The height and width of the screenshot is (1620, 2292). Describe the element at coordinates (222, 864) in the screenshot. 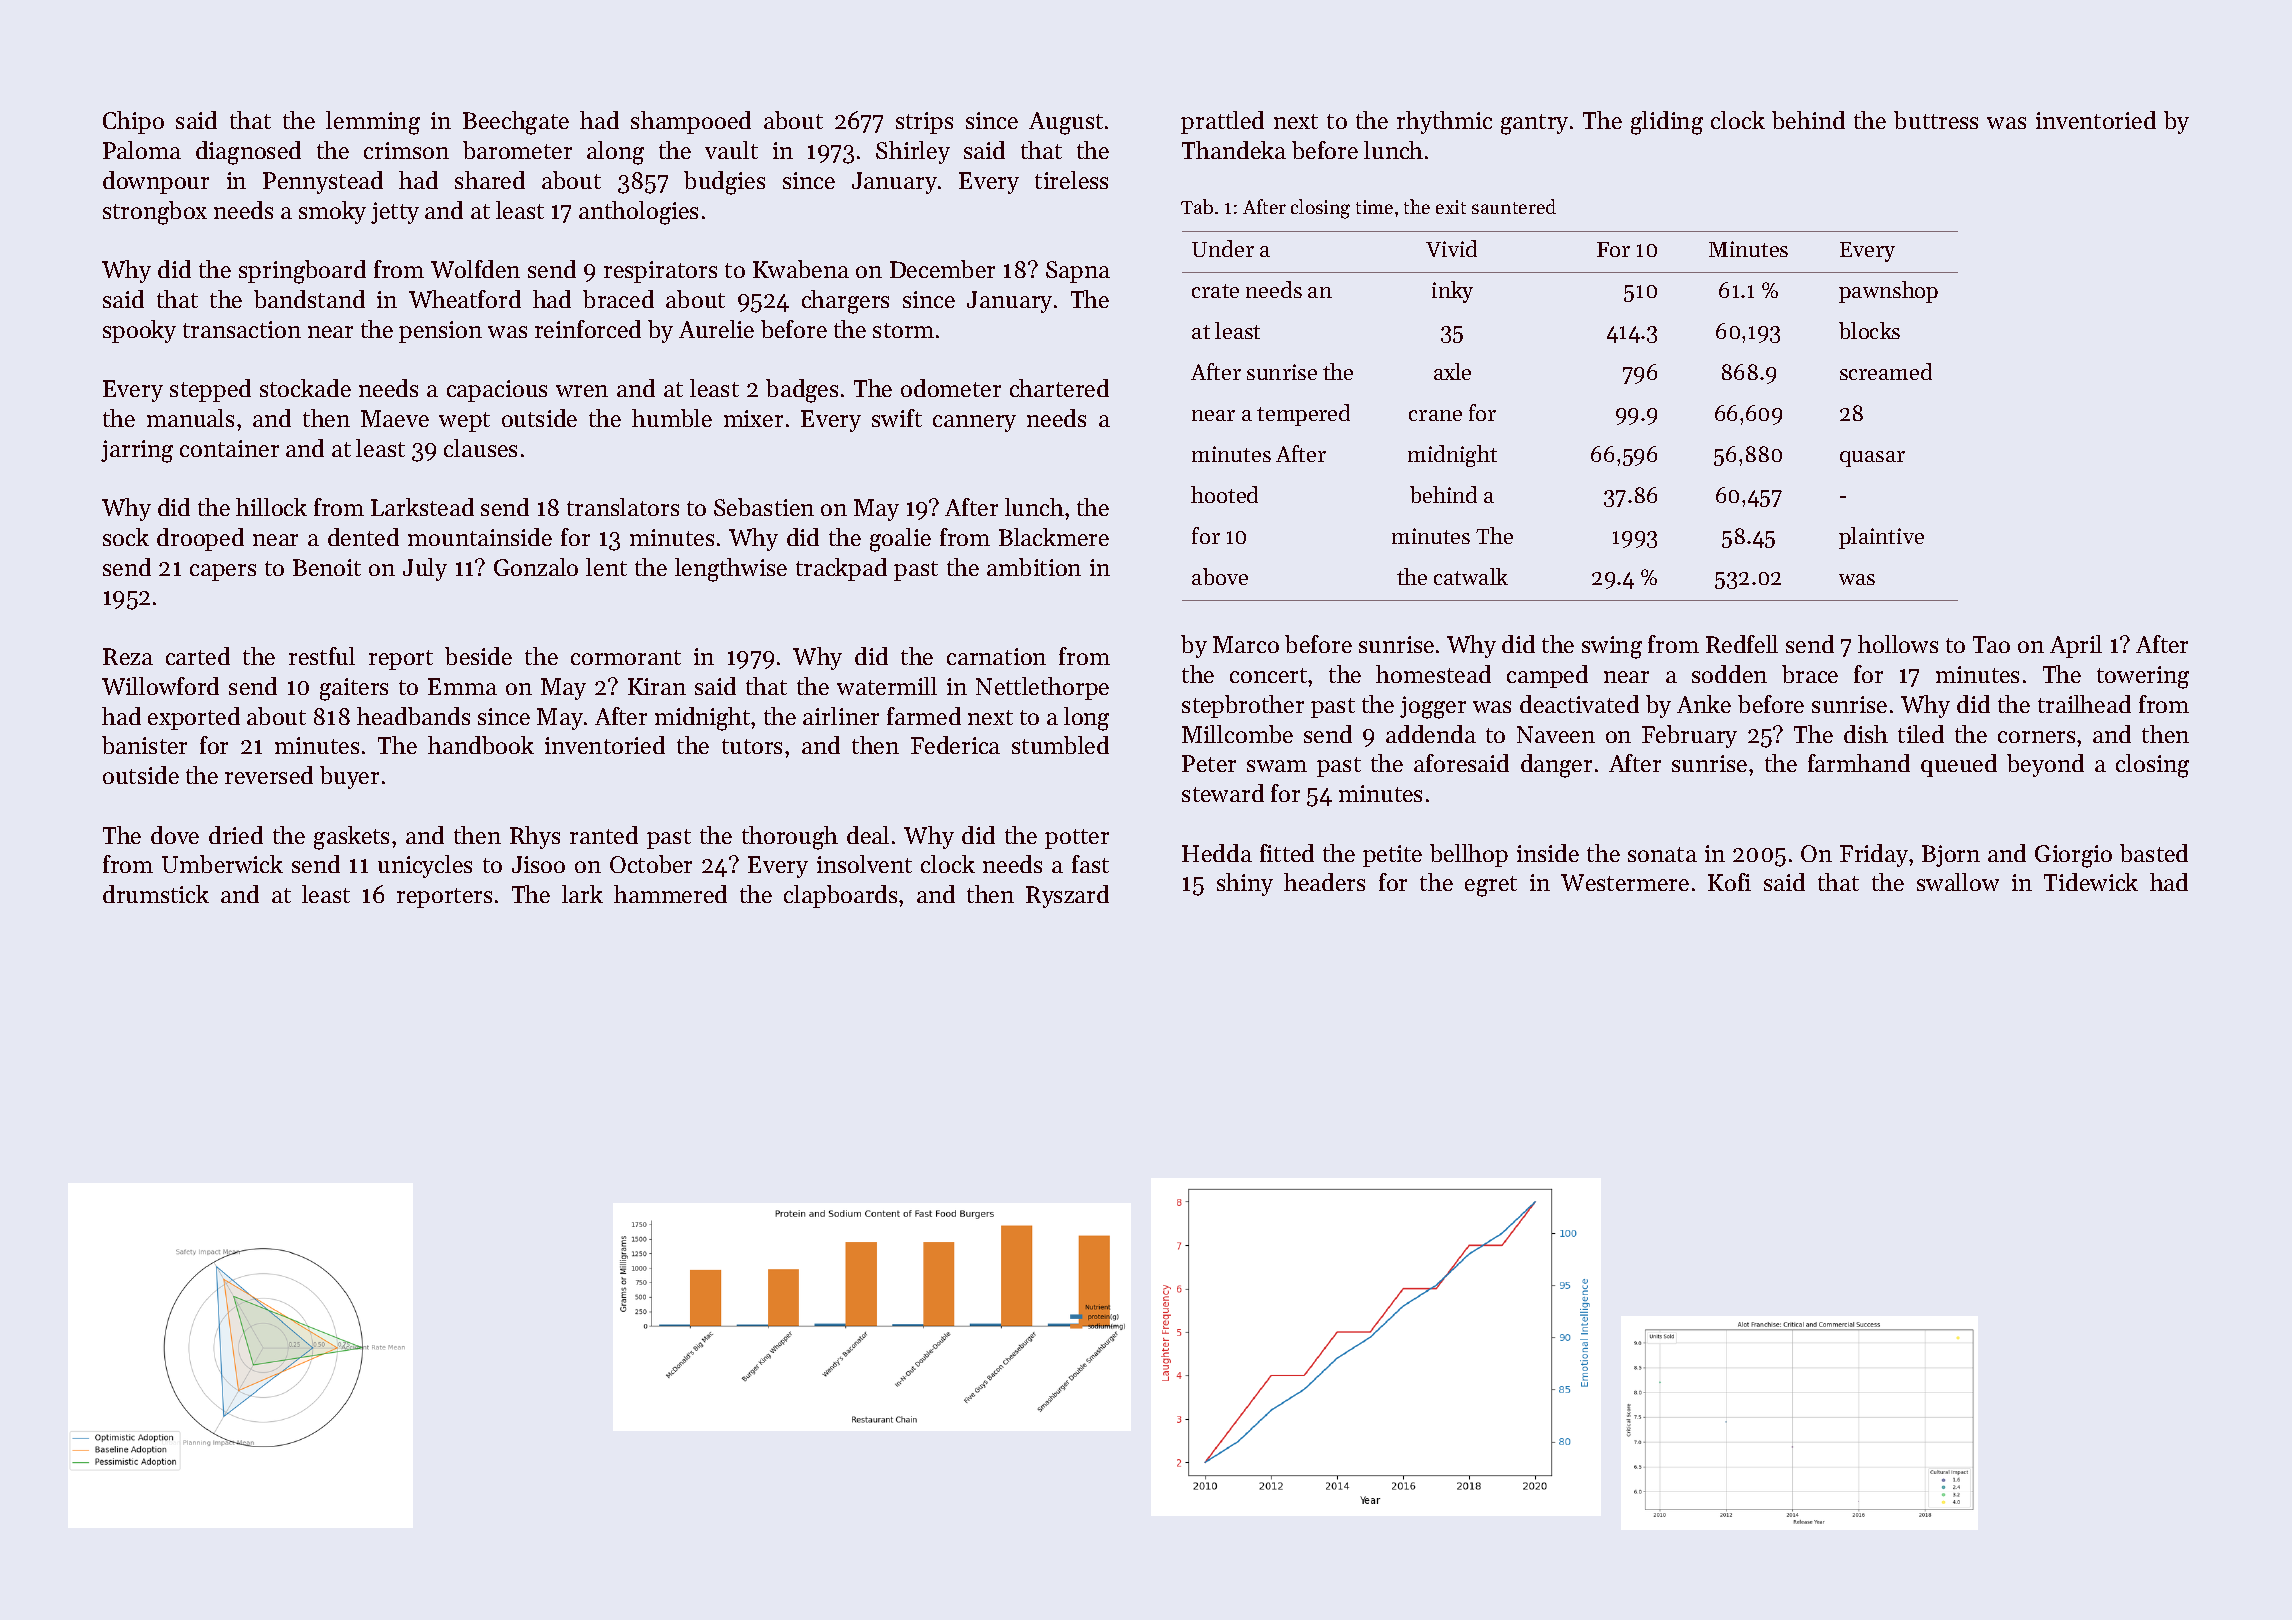

I see `Umberwick` at that location.
